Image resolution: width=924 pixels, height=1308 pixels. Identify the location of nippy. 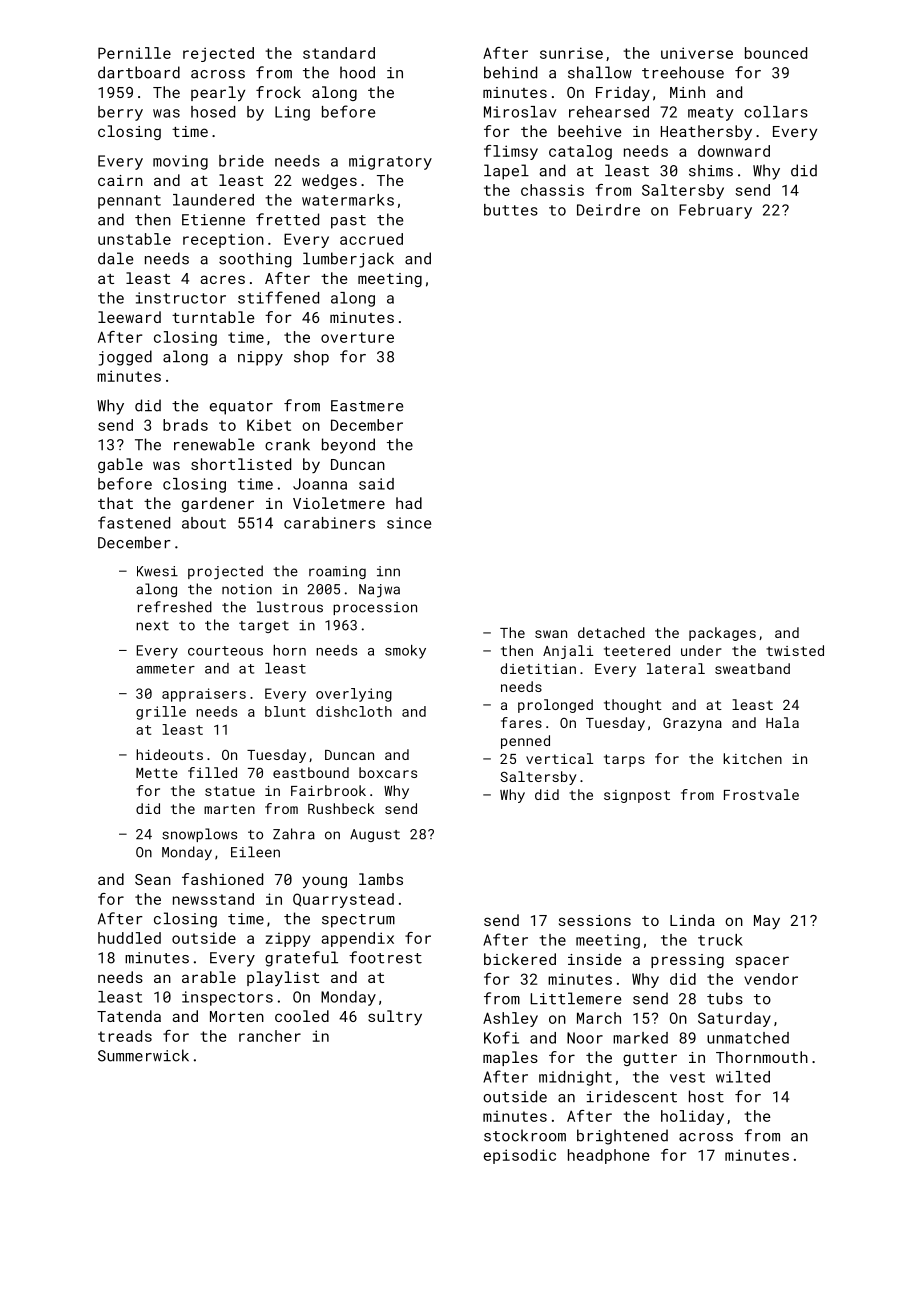
(260, 358).
